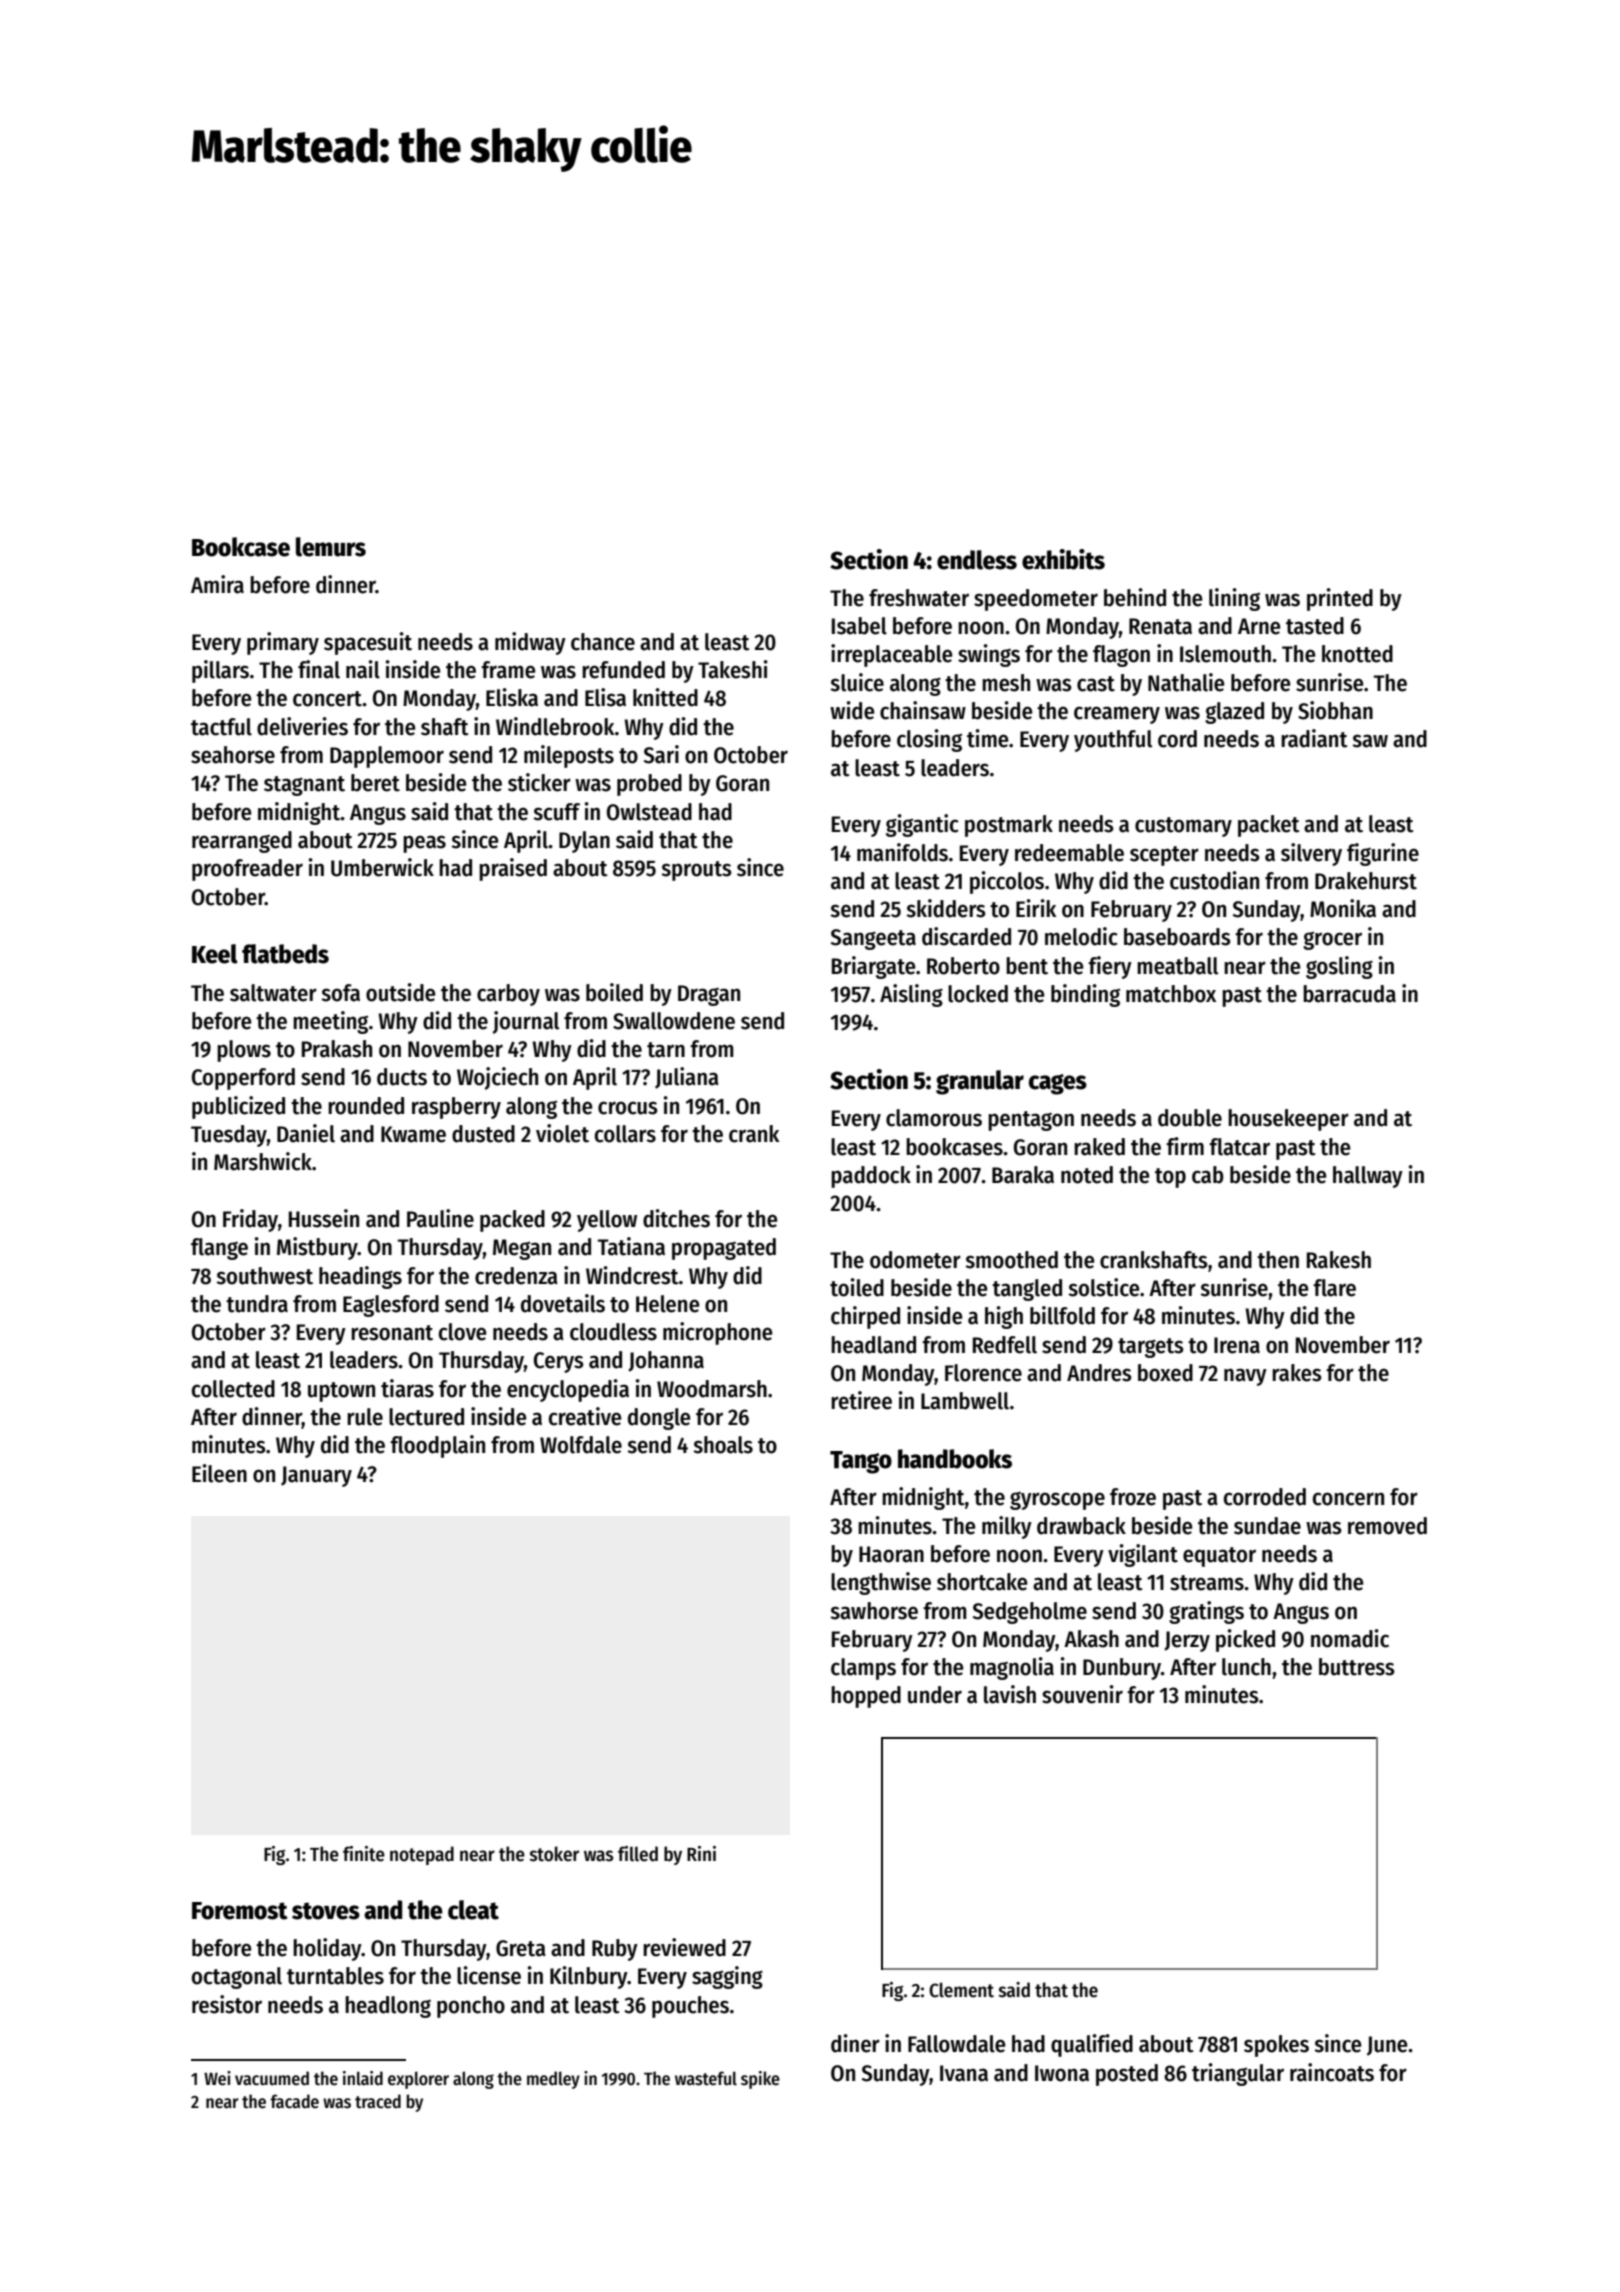  Describe the element at coordinates (1340, 599) in the screenshot. I see `printed` at that location.
